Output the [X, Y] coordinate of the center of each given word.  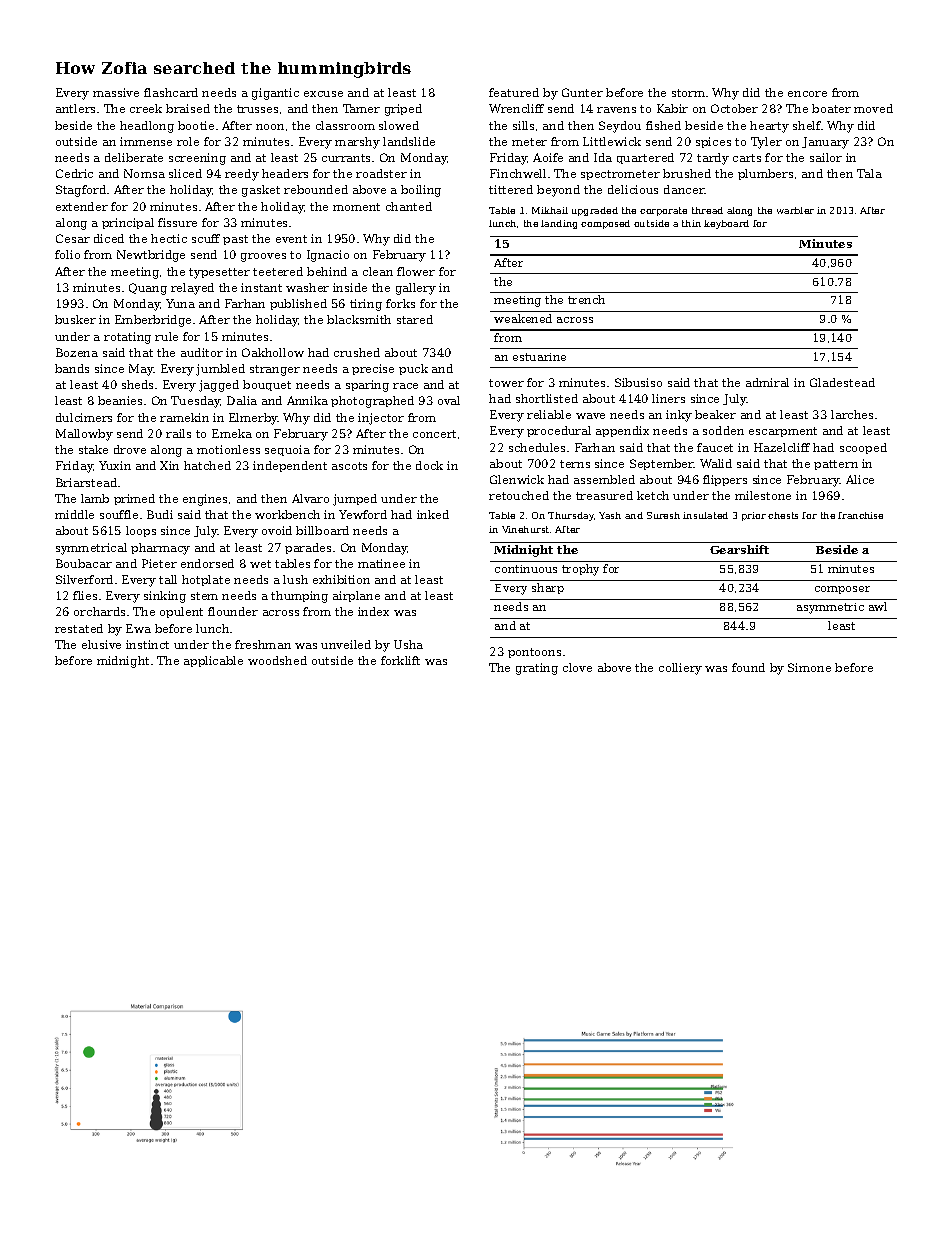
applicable [213, 661]
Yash [610, 515]
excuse [323, 94]
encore [807, 94]
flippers [725, 480]
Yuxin [115, 465]
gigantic [275, 94]
